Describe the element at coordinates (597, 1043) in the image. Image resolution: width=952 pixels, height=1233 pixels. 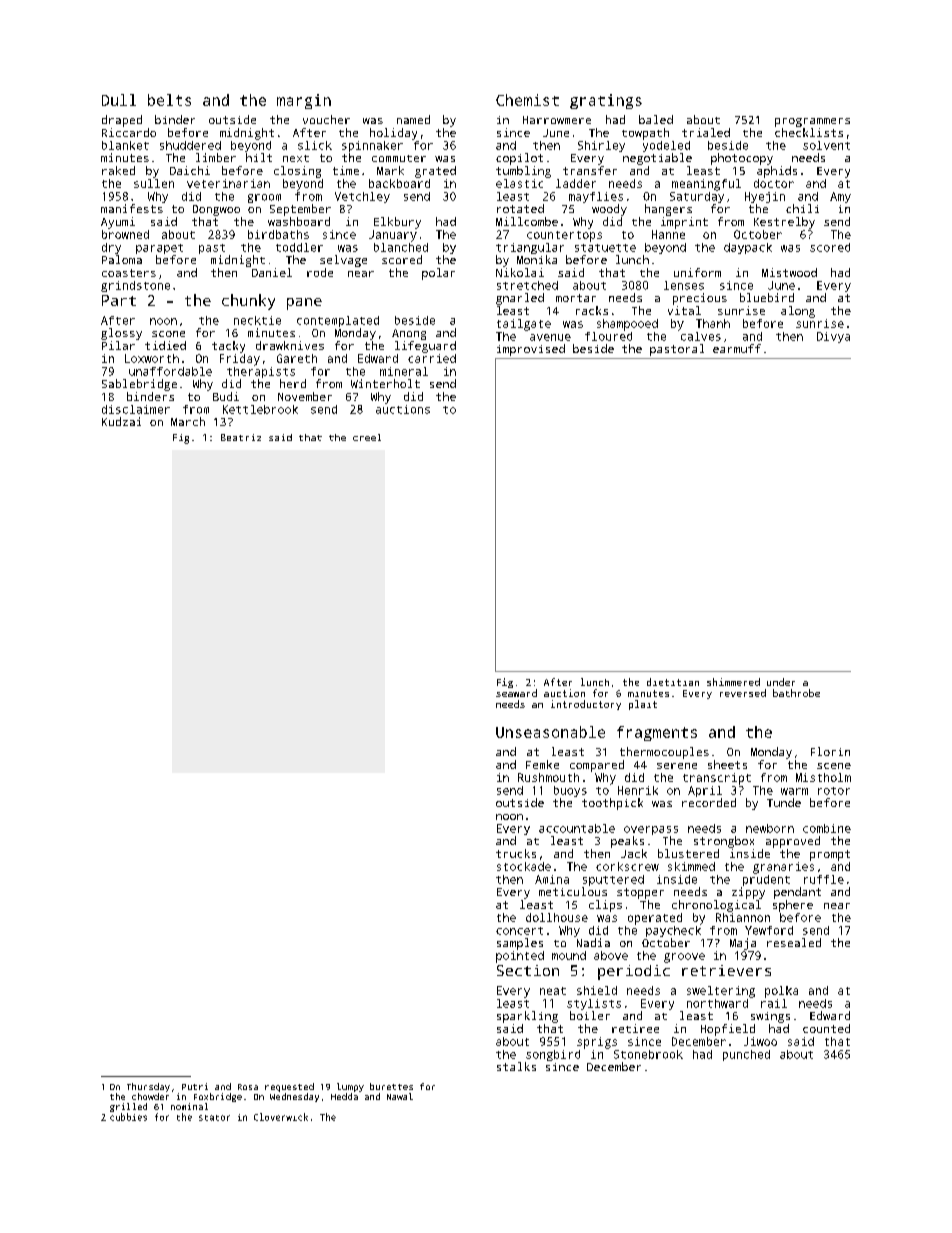
I see `sprigs` at that location.
